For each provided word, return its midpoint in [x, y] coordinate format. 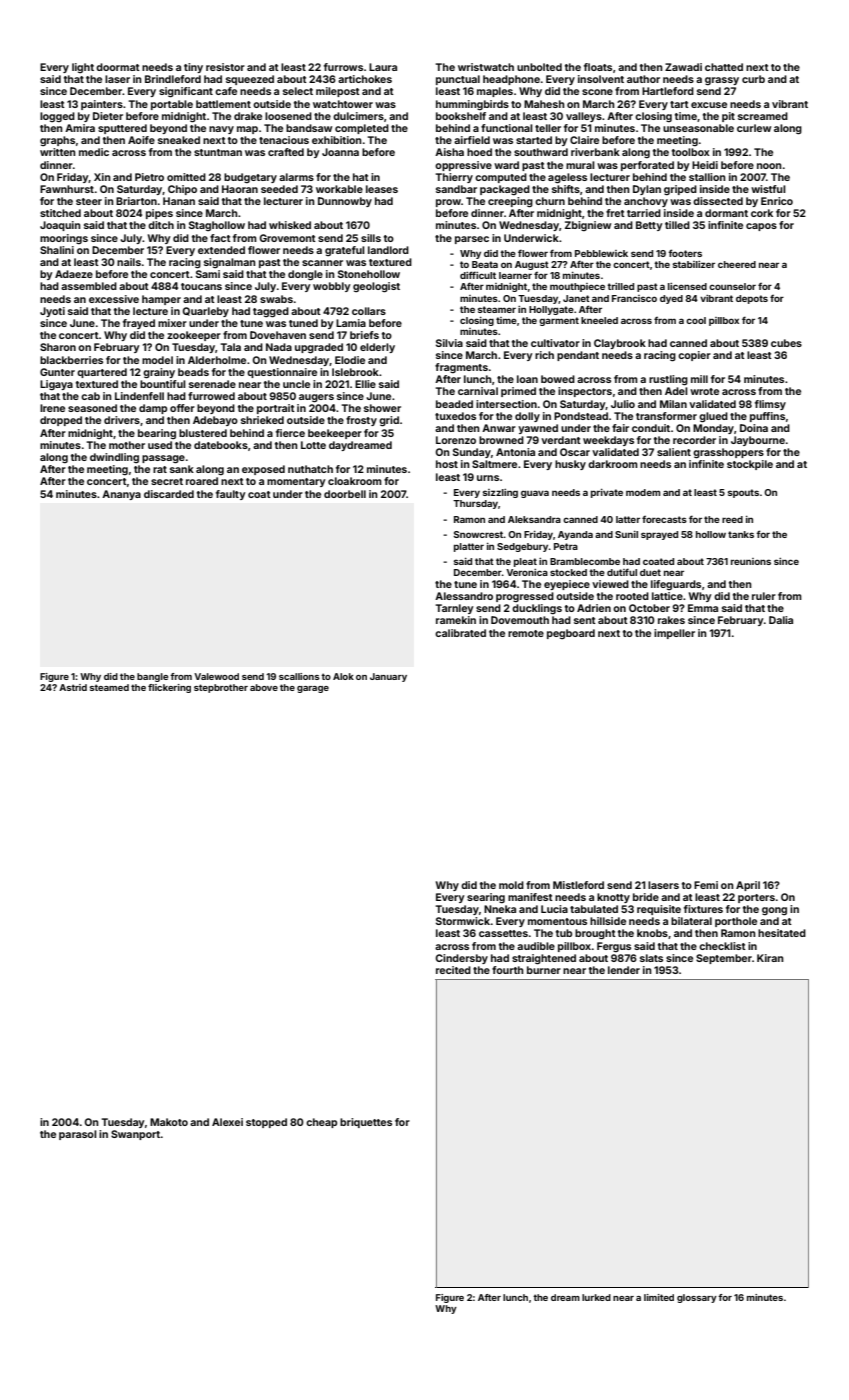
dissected [718, 201]
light [83, 68]
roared [202, 481]
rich [544, 355]
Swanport [136, 1135]
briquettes [366, 1123]
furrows [343, 67]
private [607, 493]
